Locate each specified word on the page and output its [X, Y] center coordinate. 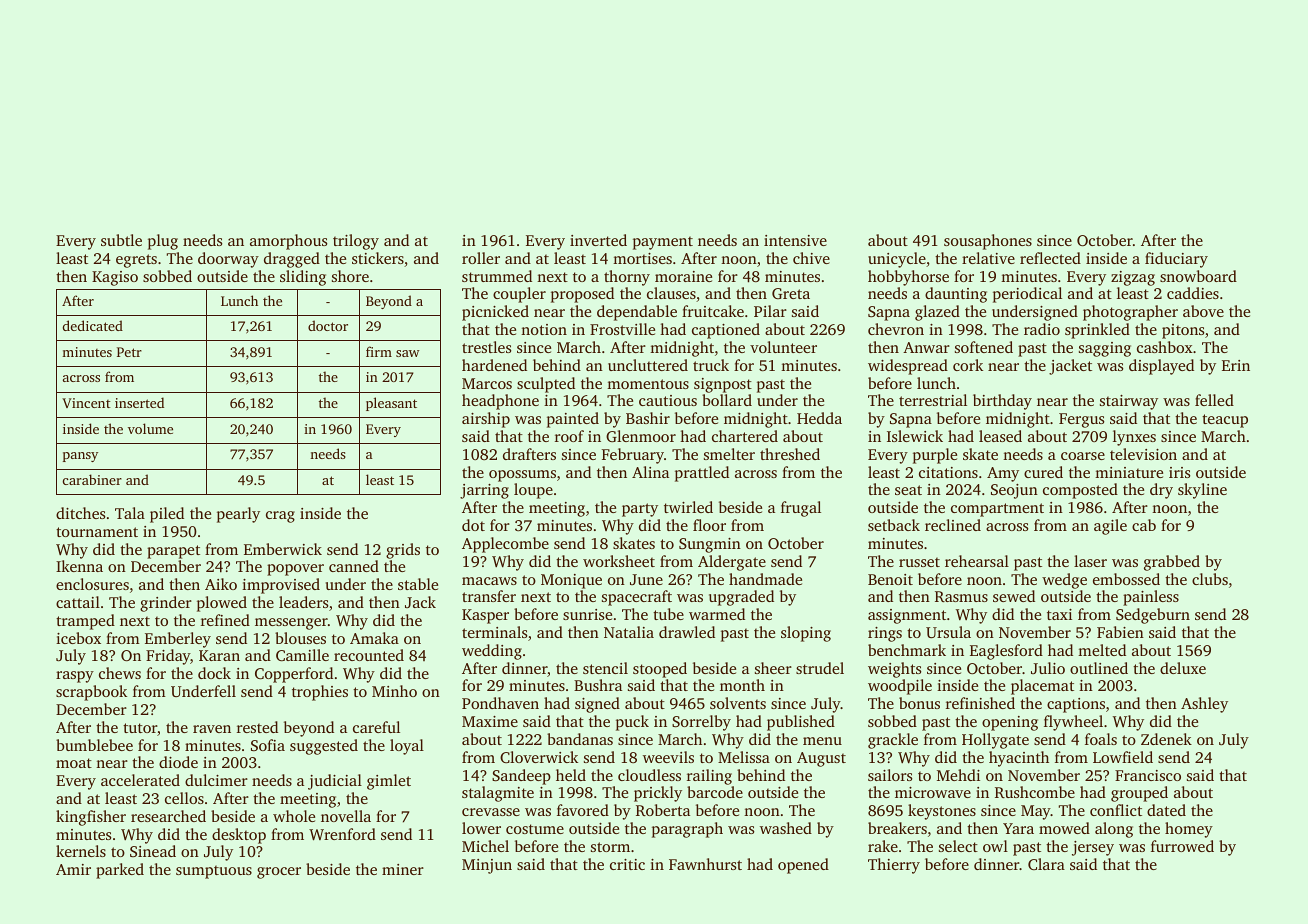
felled [1214, 400]
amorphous [288, 242]
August [821, 759]
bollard [727, 400]
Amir [73, 869]
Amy [1003, 474]
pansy [80, 457]
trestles [486, 347]
